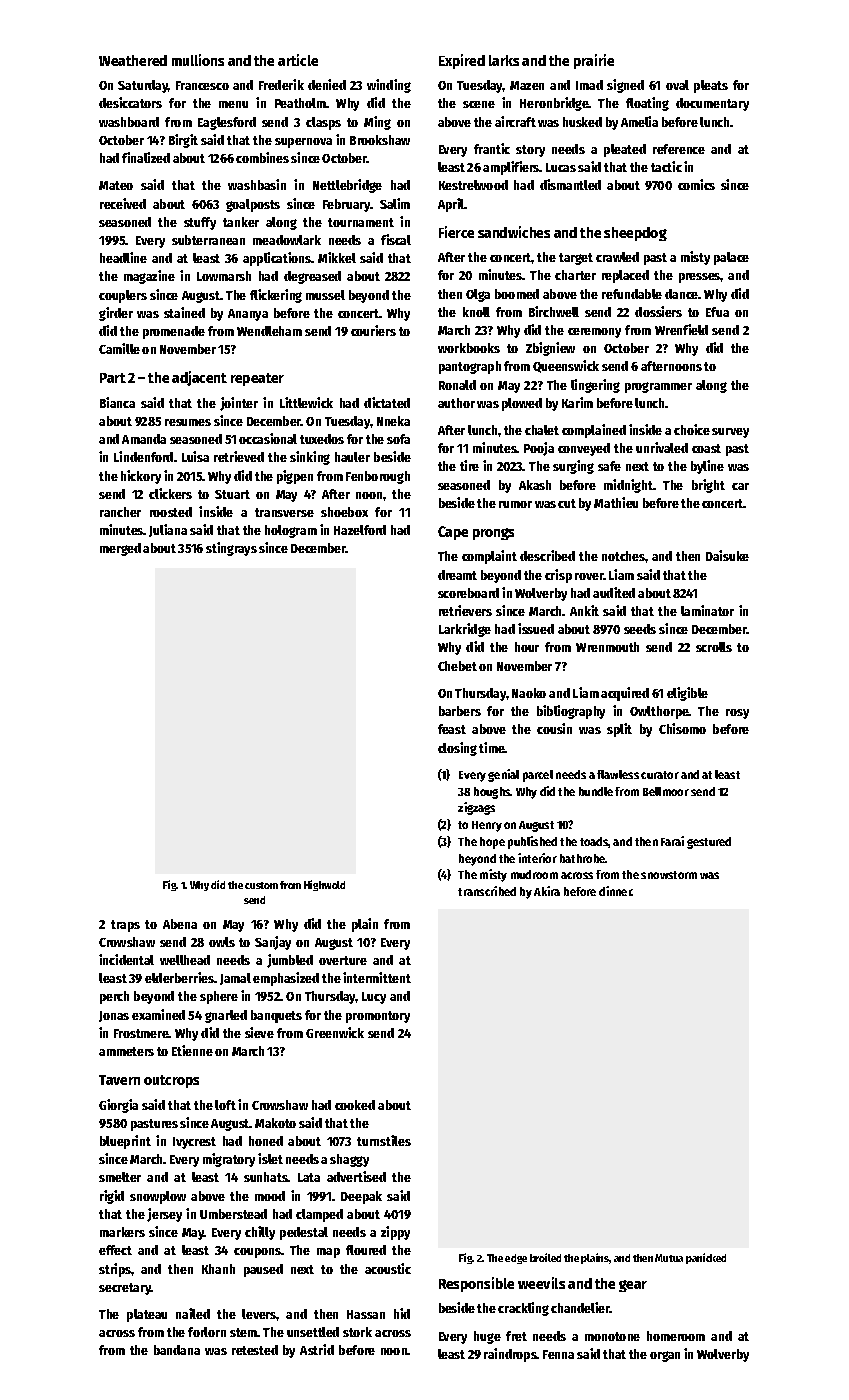  I want to click on Stuart, so click(232, 494).
